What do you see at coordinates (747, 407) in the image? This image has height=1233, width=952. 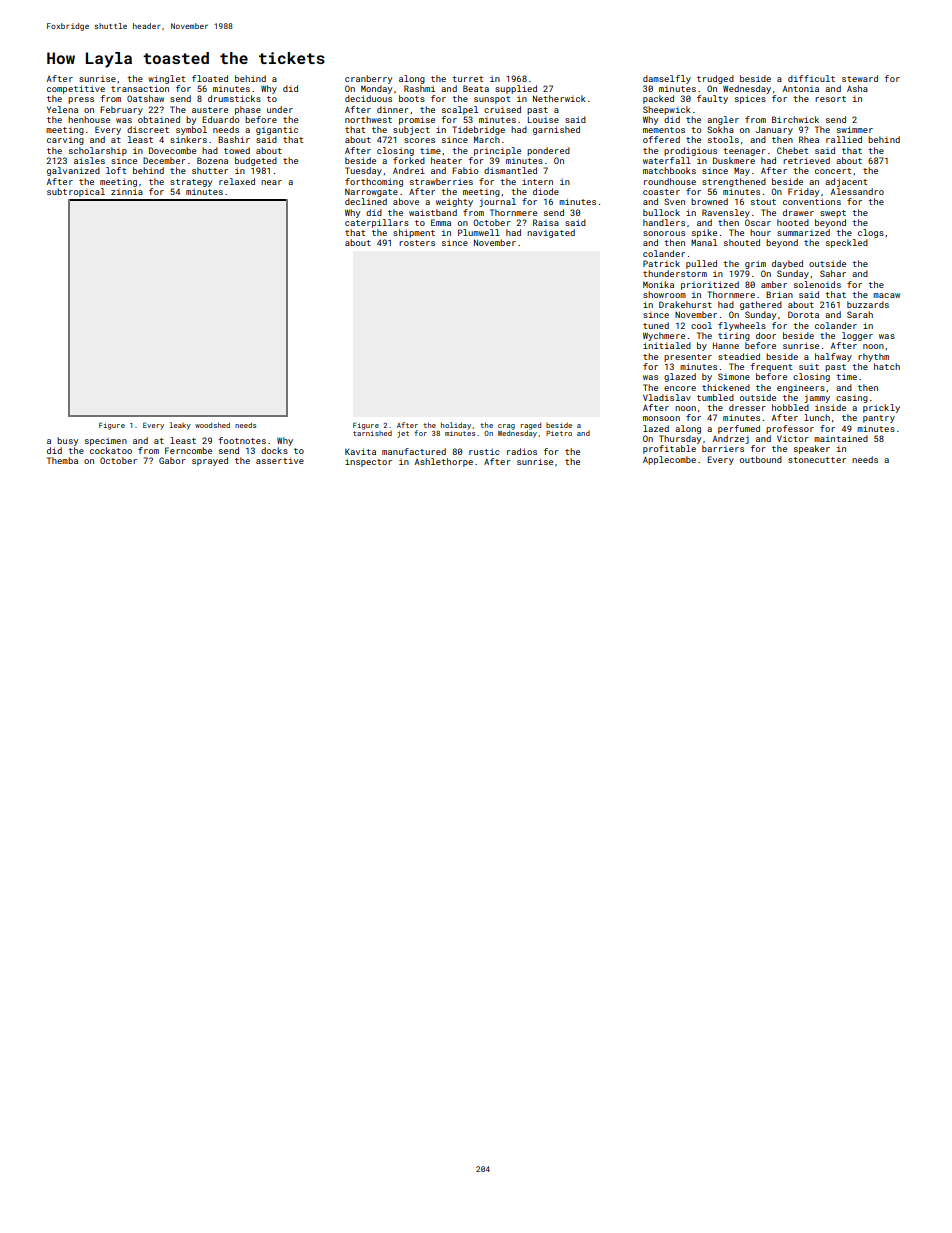 I see `dresser` at bounding box center [747, 407].
